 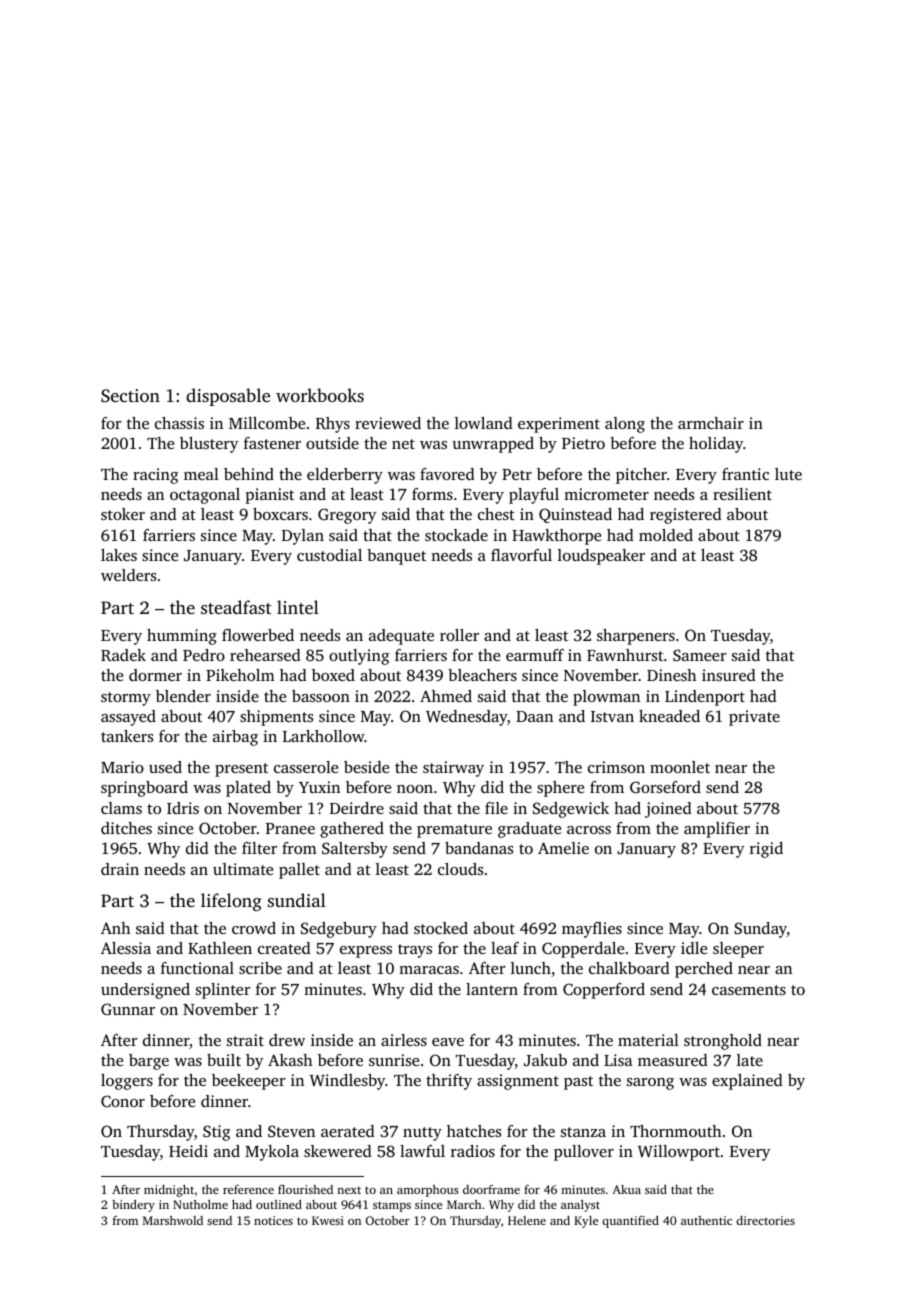 What do you see at coordinates (747, 1082) in the image?
I see `explained` at bounding box center [747, 1082].
